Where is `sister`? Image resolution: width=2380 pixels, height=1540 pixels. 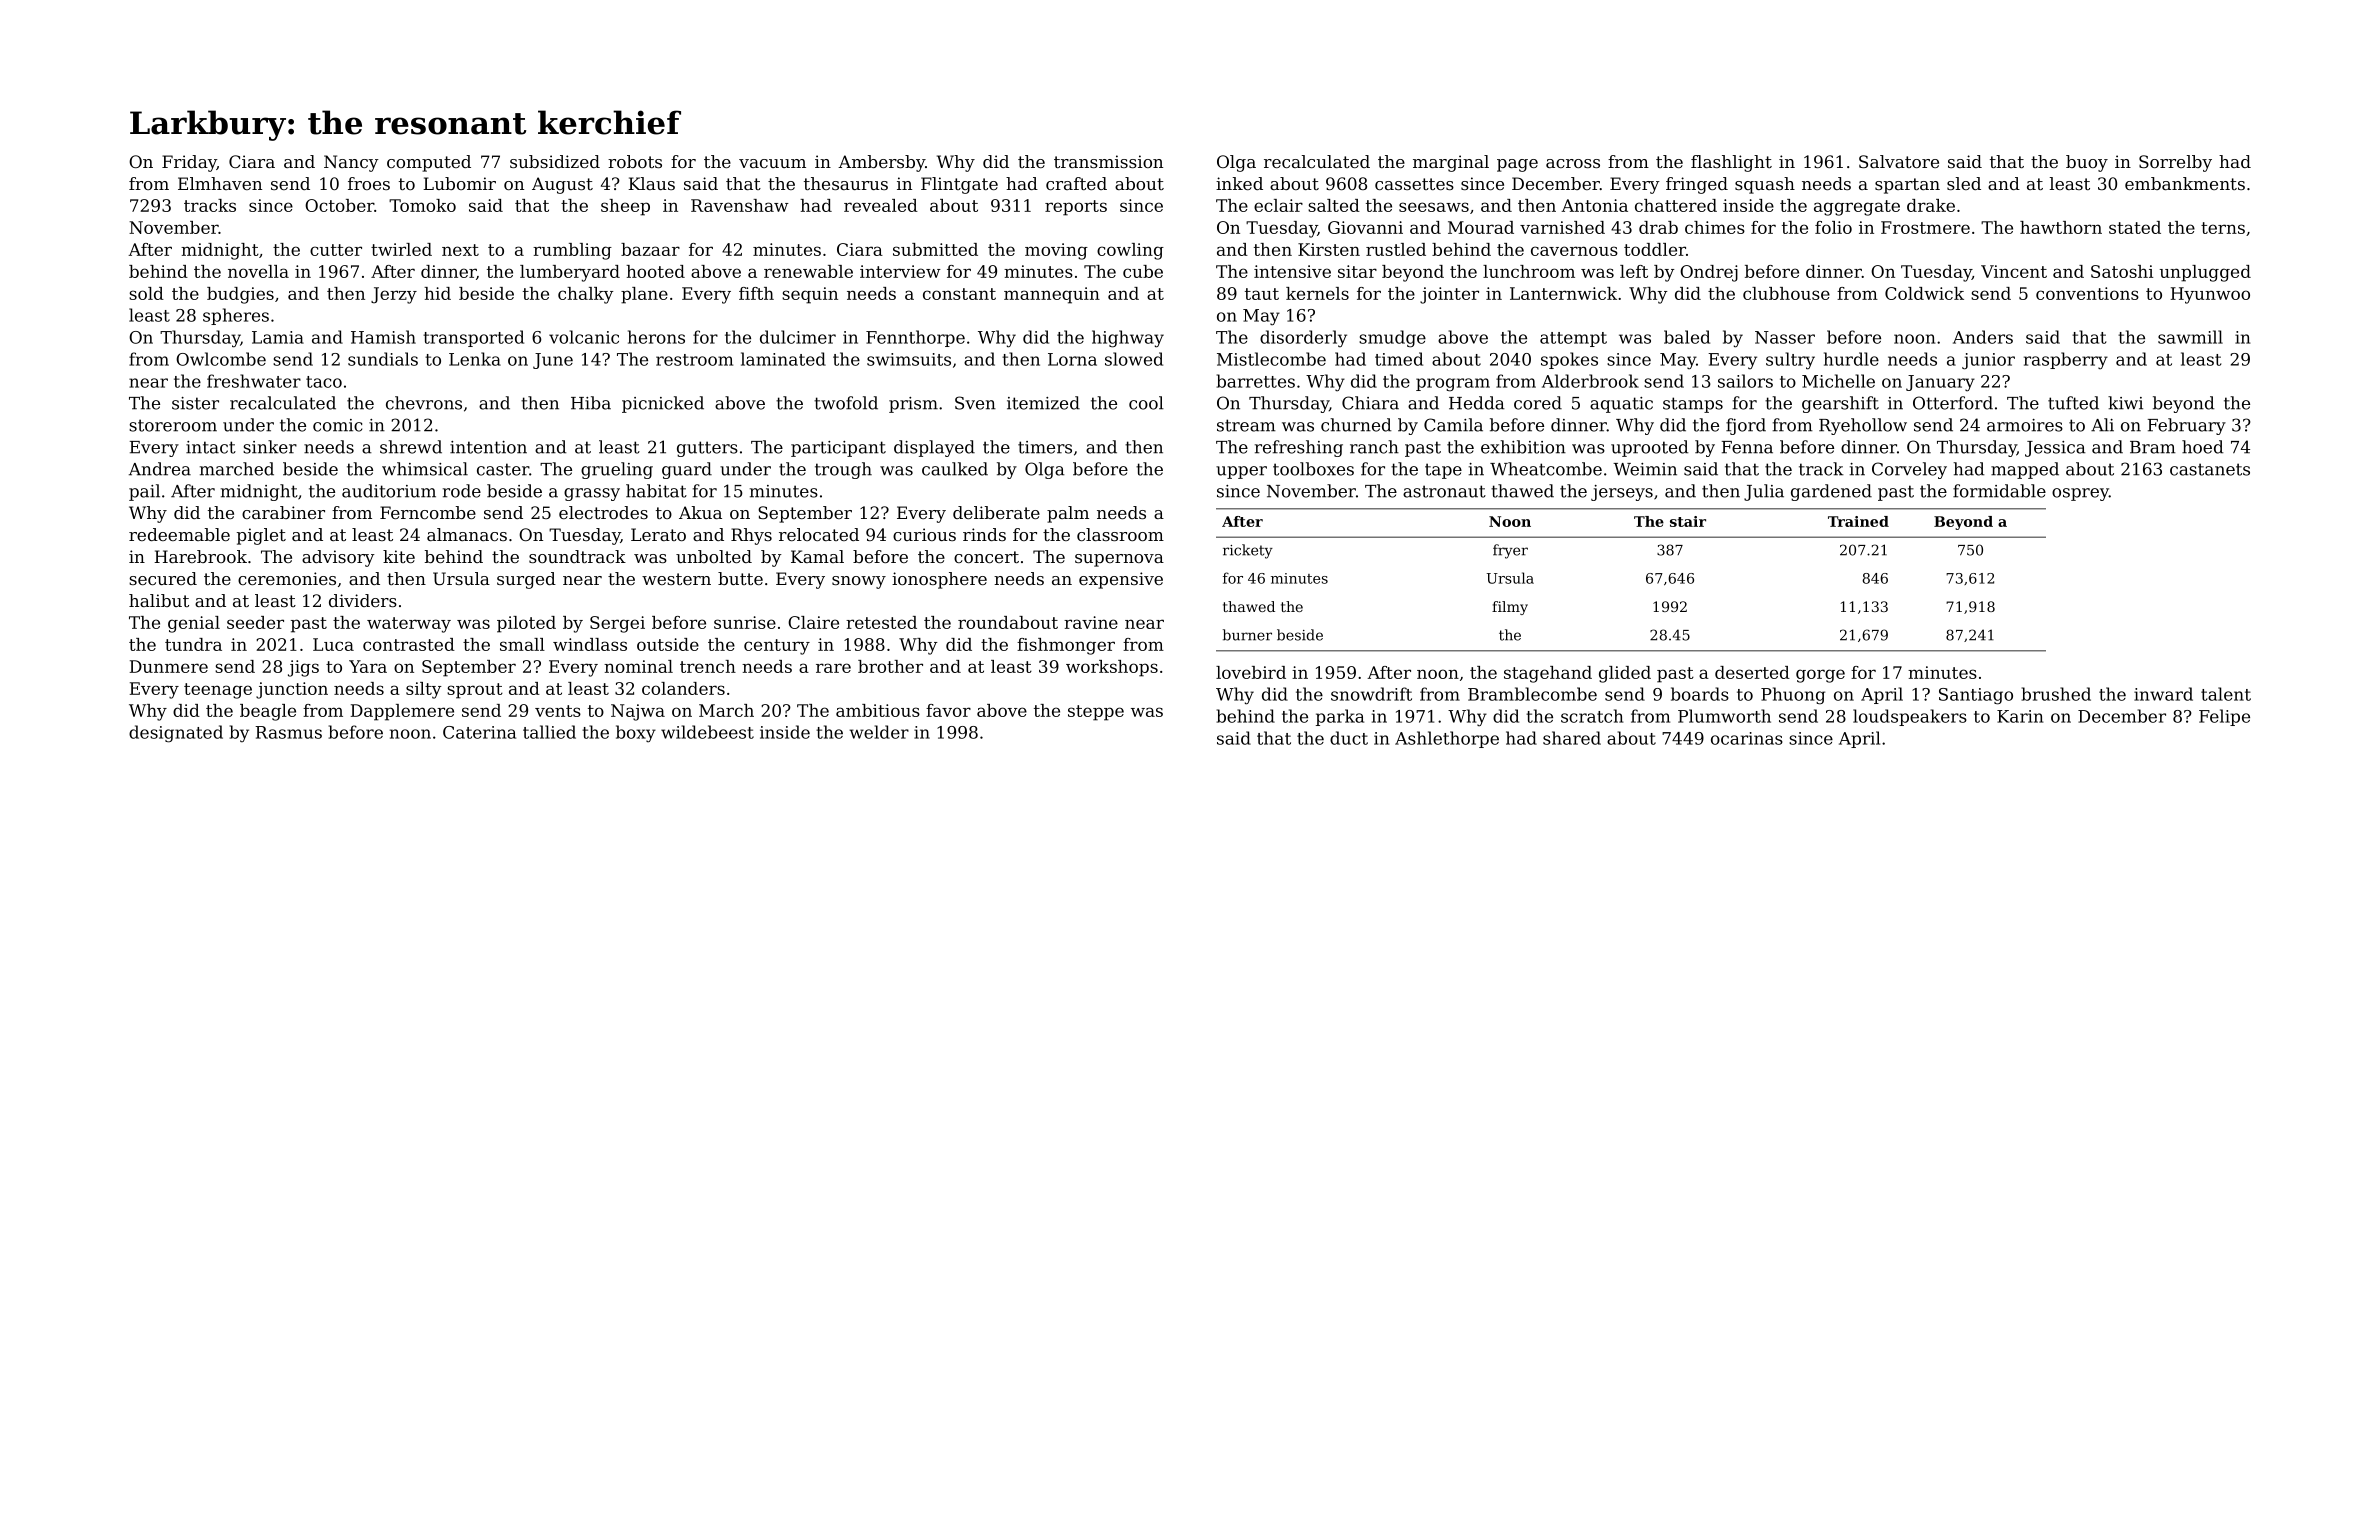 sister is located at coordinates (195, 403).
